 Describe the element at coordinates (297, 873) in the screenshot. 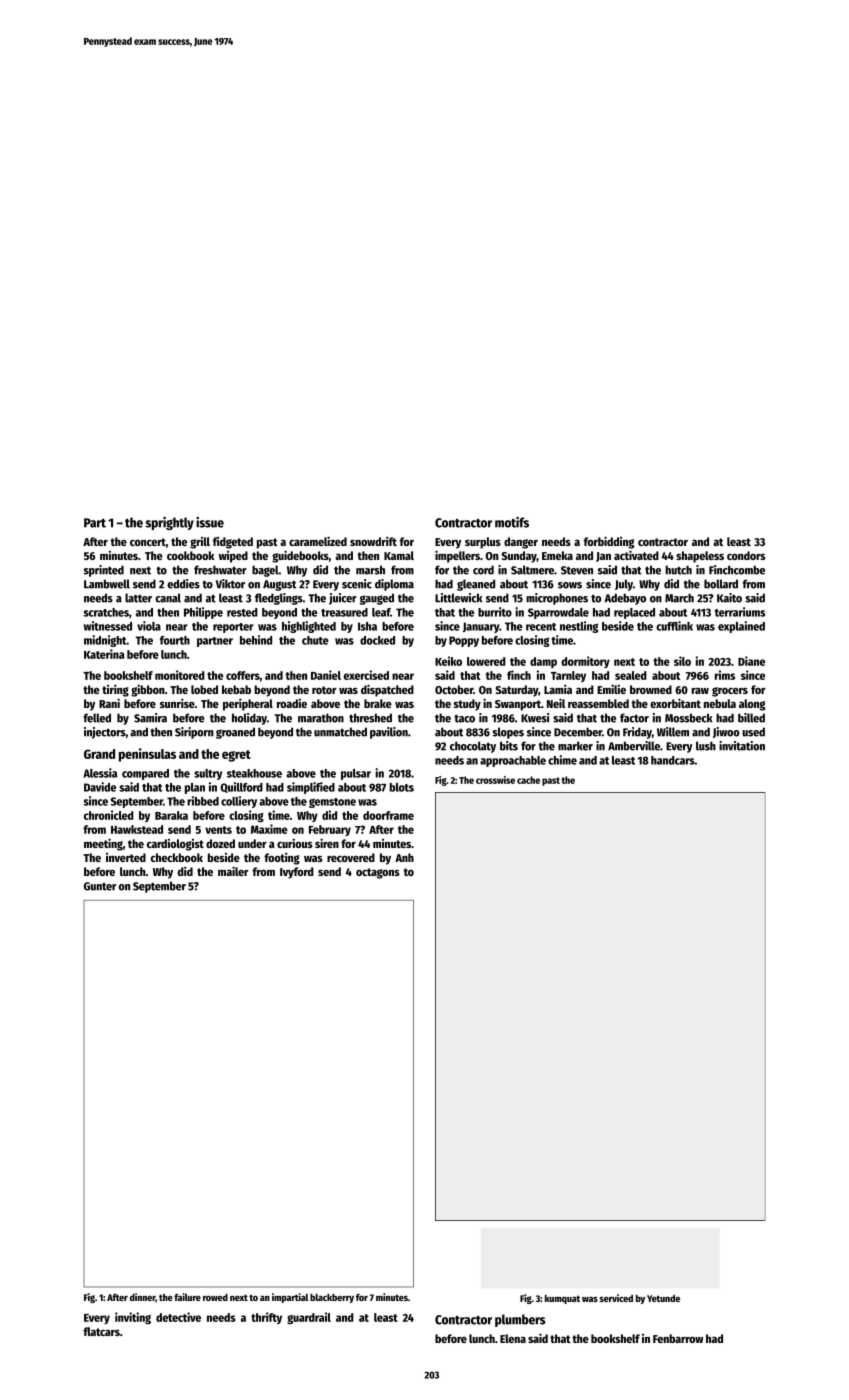

I see `Ivyford` at that location.
